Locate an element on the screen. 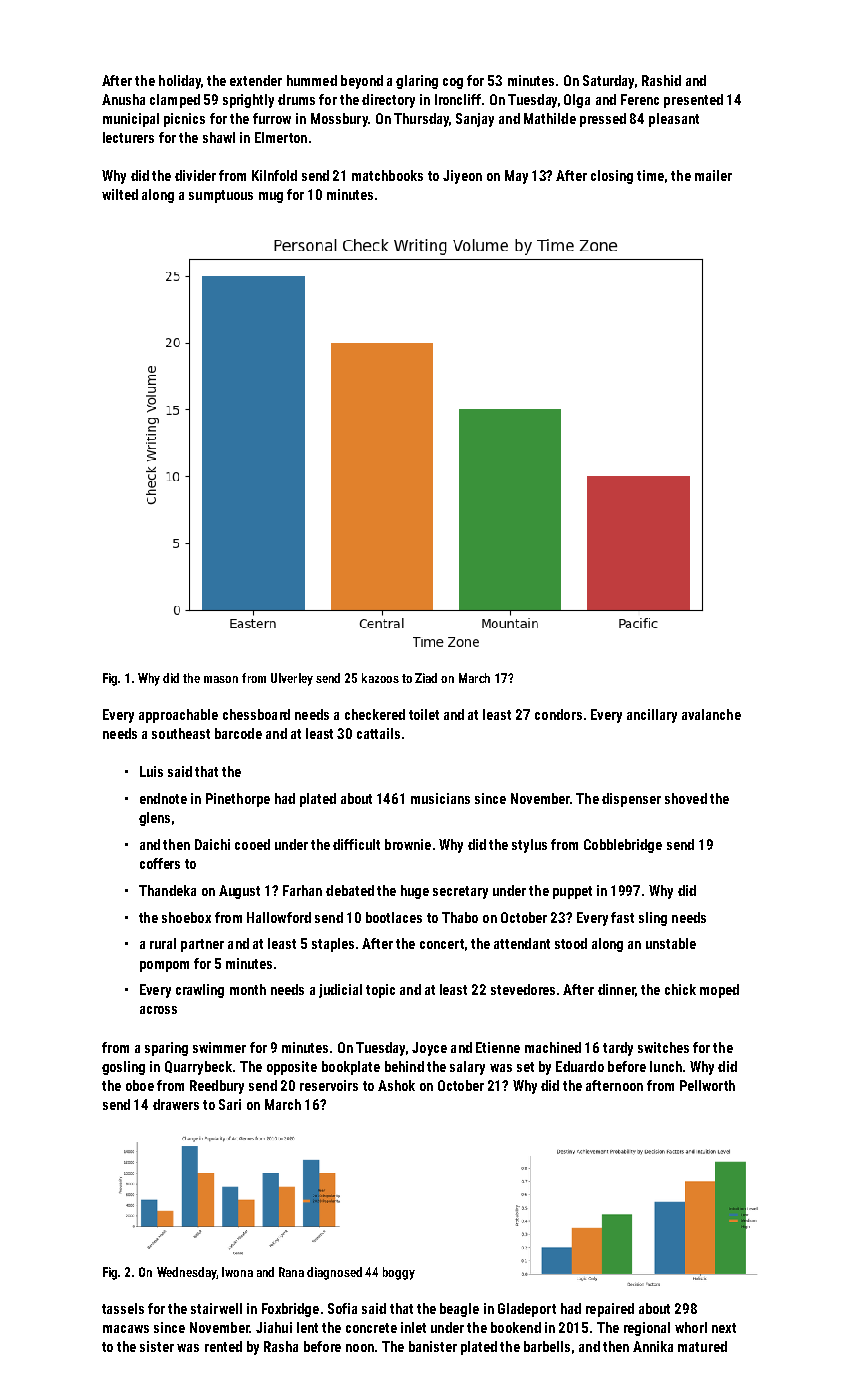  wilted is located at coordinates (120, 194).
